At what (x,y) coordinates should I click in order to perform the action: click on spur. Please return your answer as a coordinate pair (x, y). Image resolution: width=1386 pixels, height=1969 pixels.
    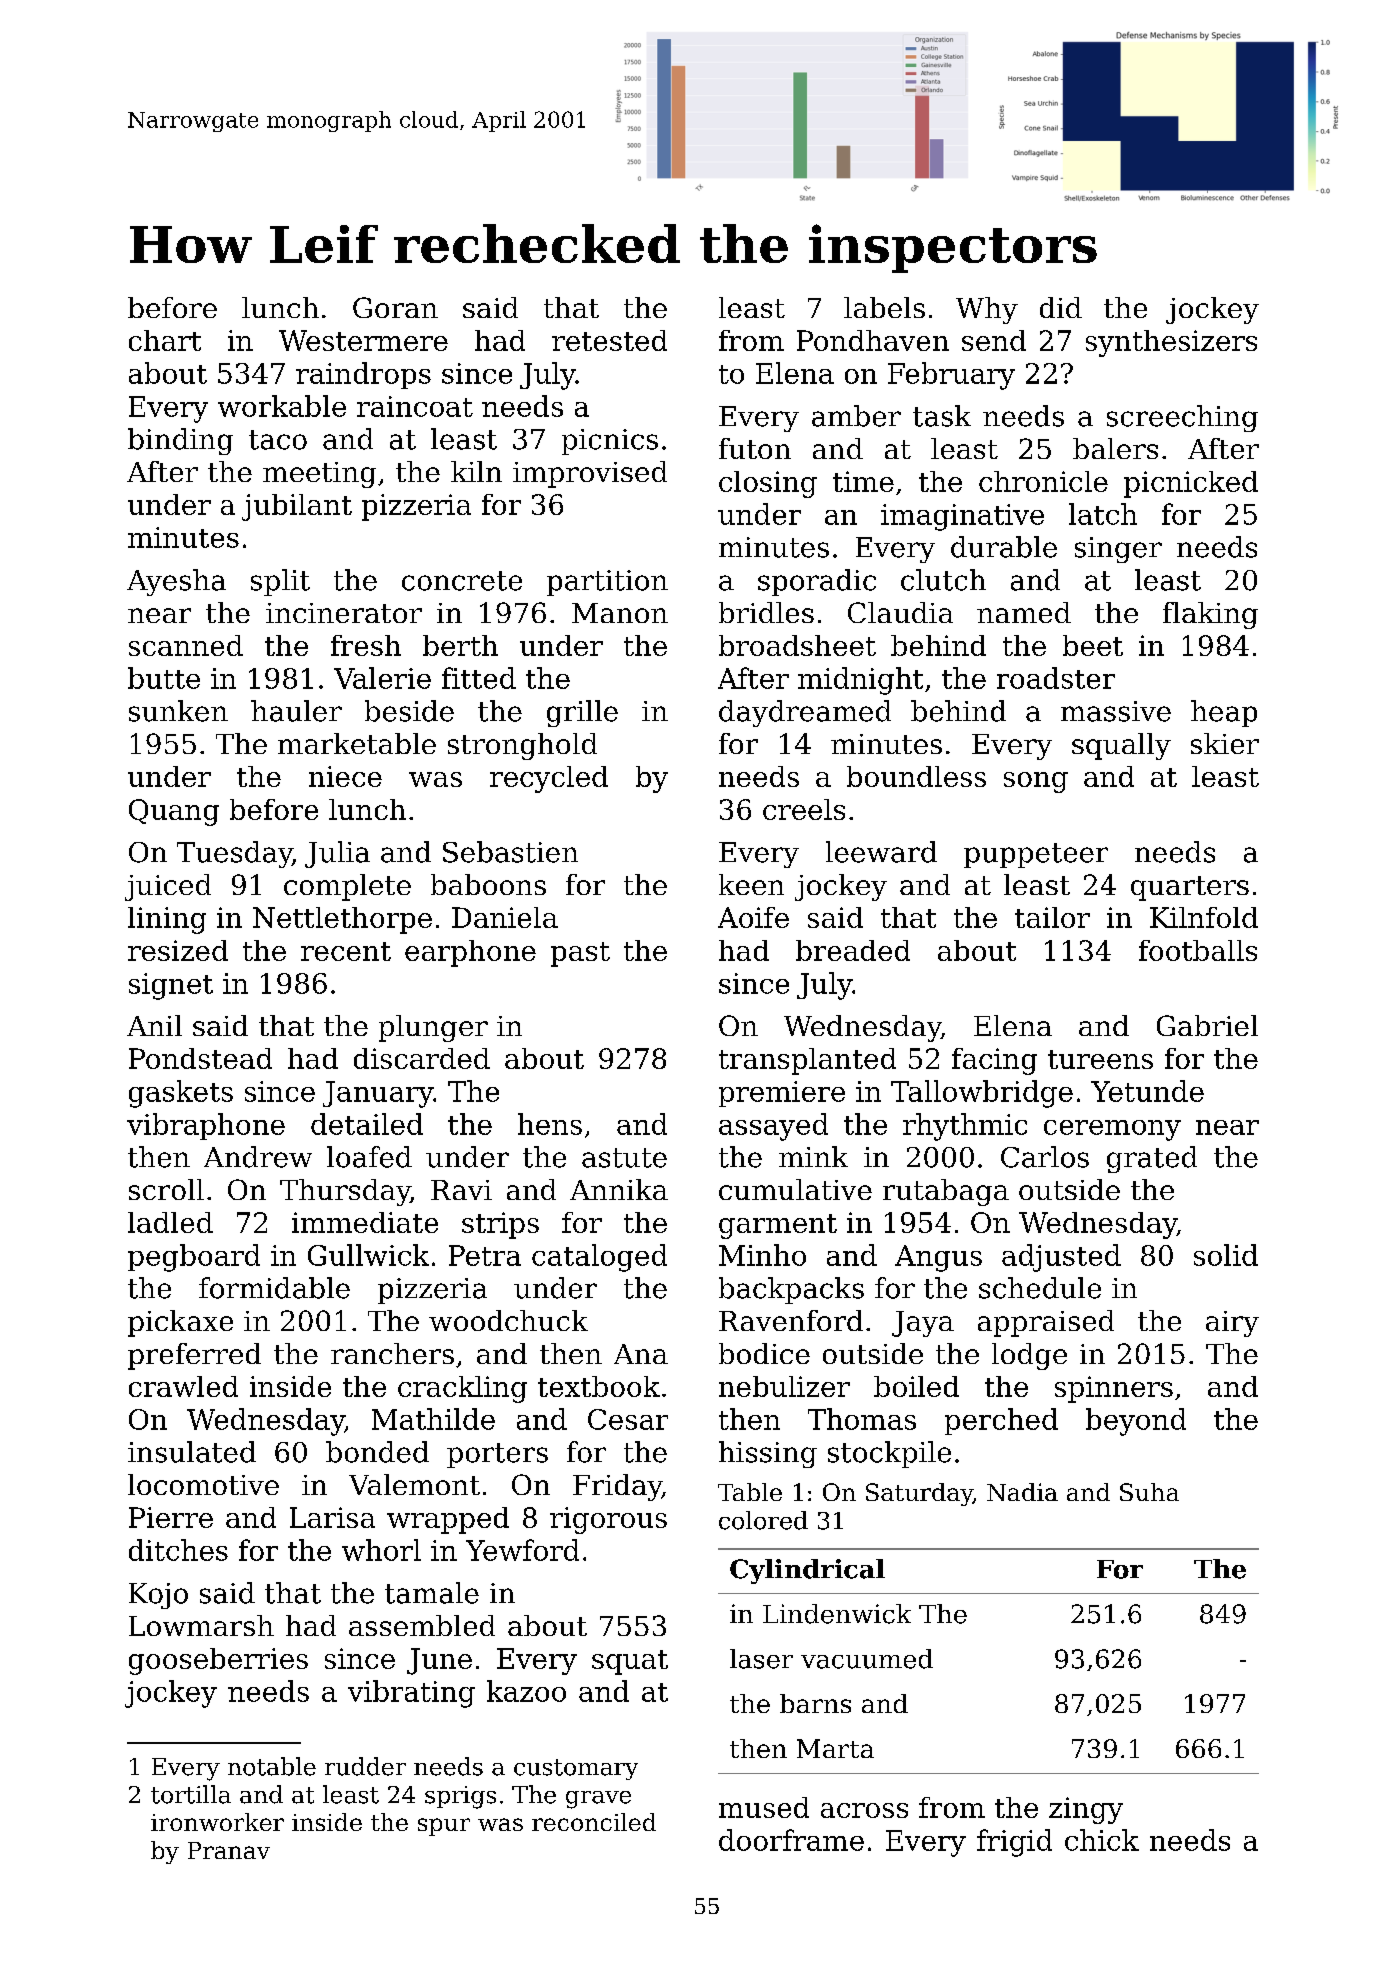
    Looking at the image, I should click on (444, 1827).
